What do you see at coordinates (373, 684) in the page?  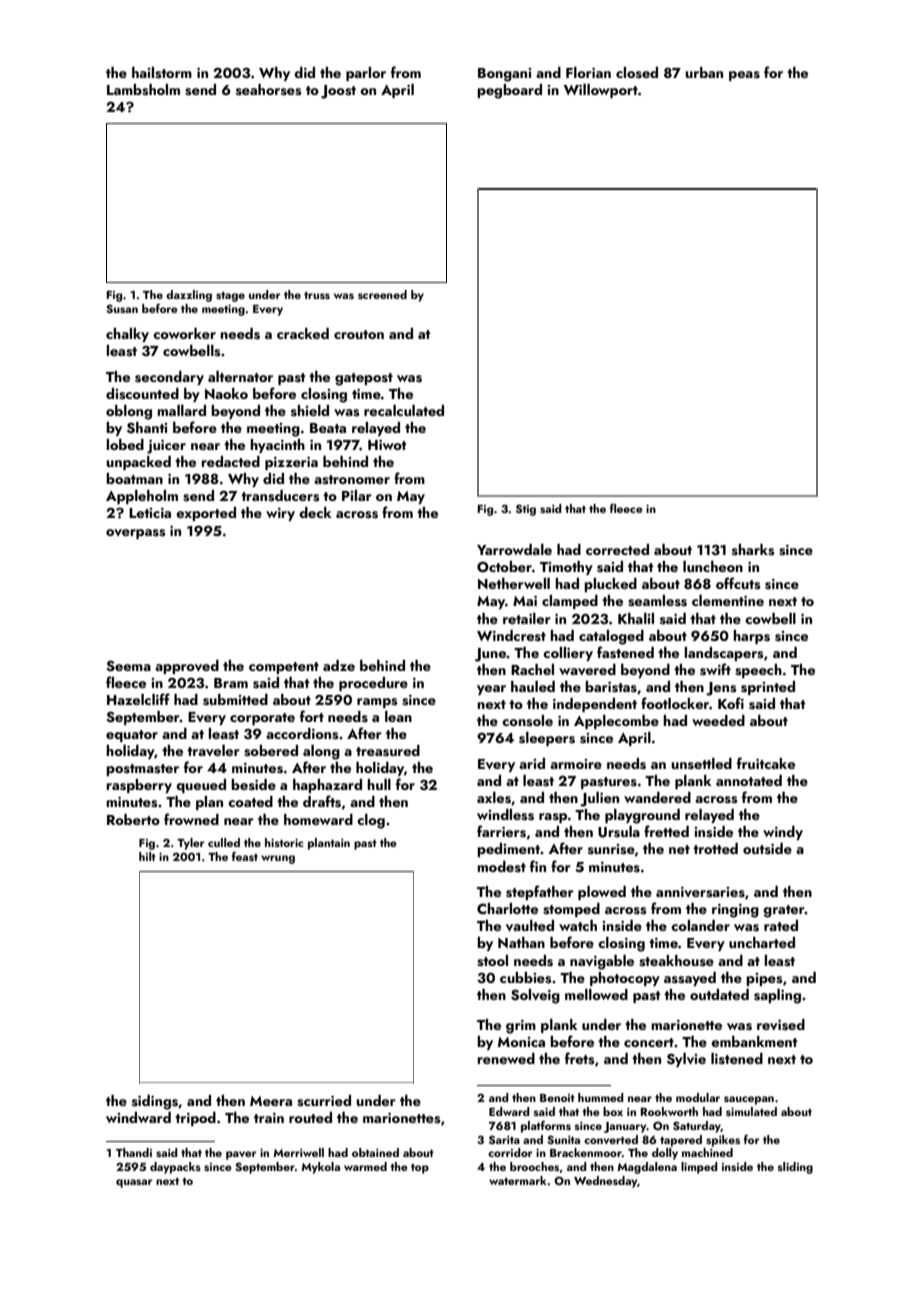 I see `procedure` at bounding box center [373, 684].
